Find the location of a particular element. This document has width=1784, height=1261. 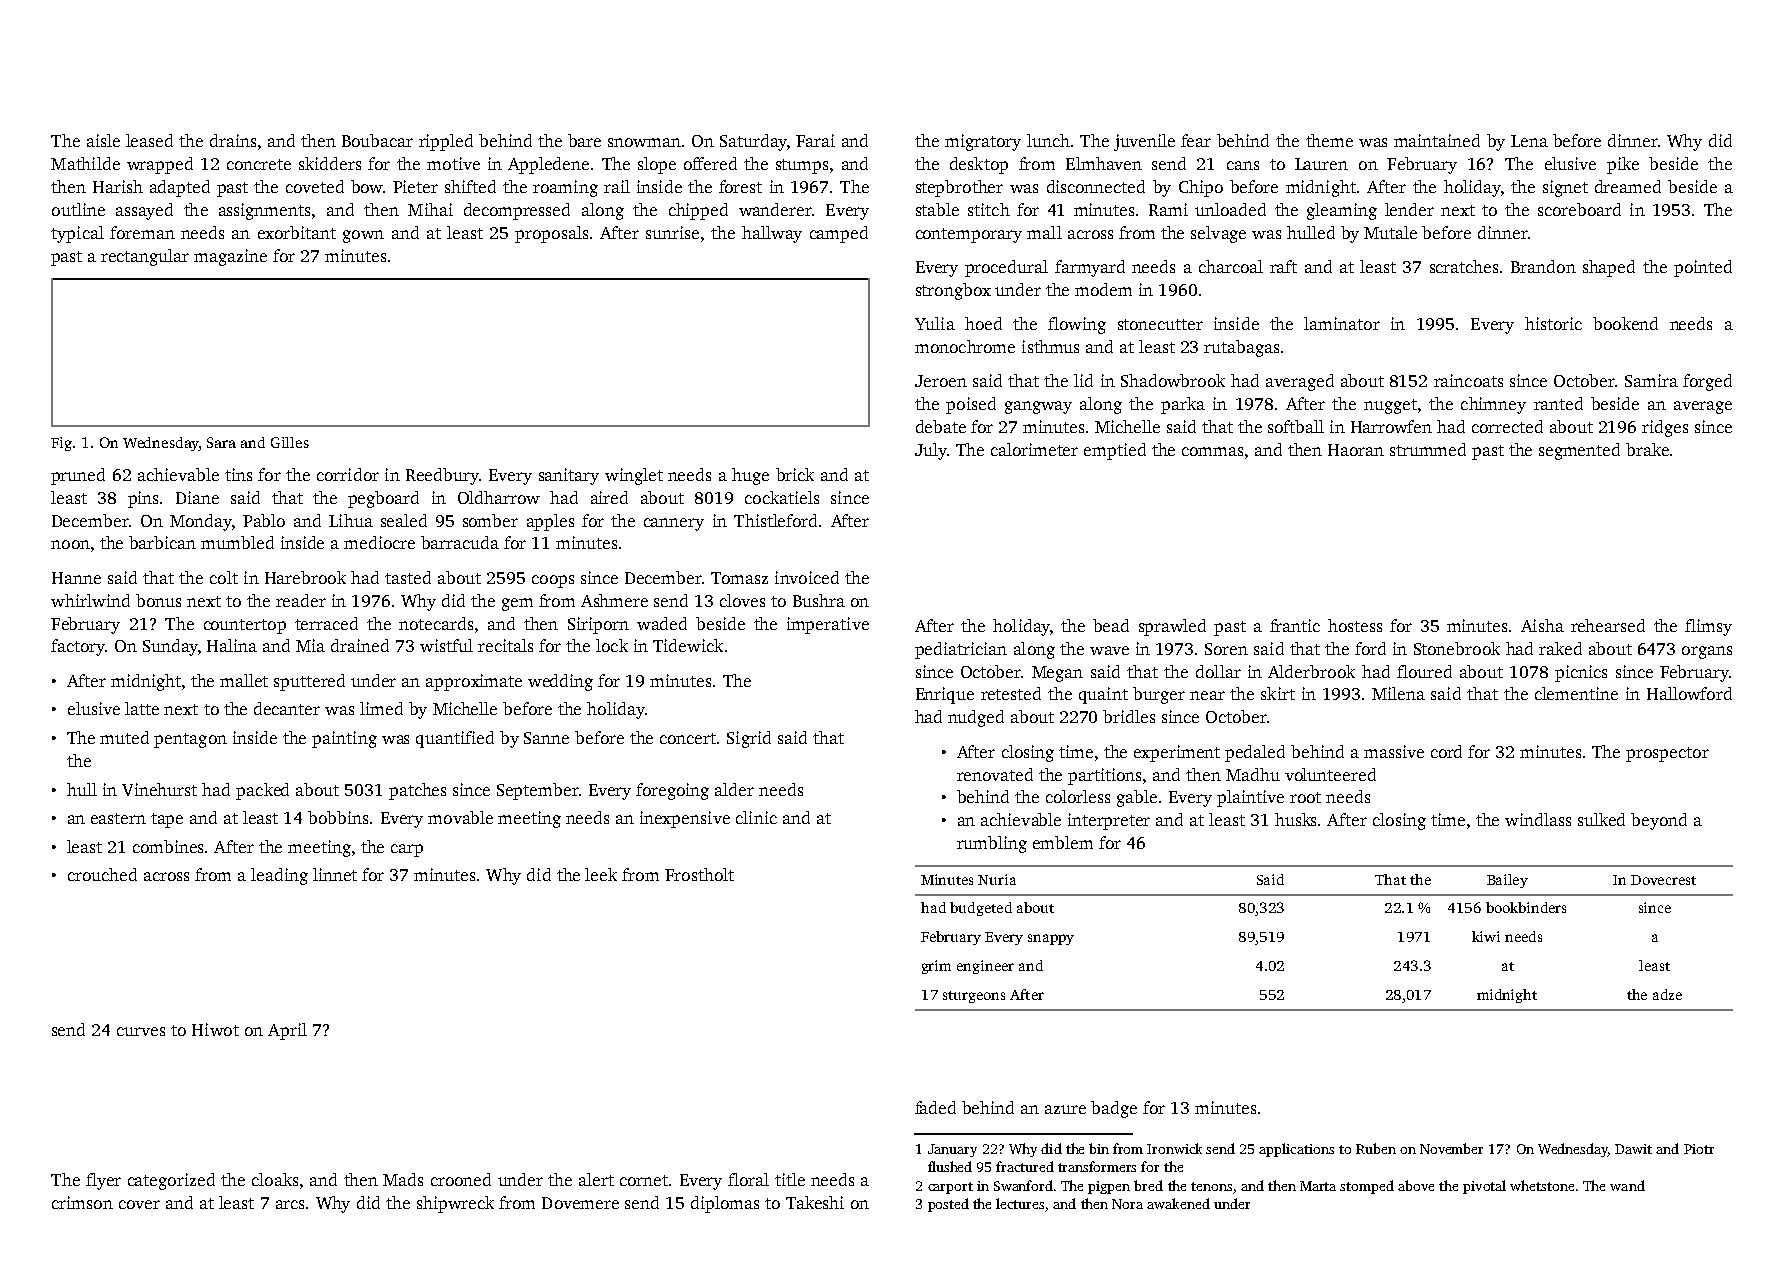

muted is located at coordinates (124, 737).
